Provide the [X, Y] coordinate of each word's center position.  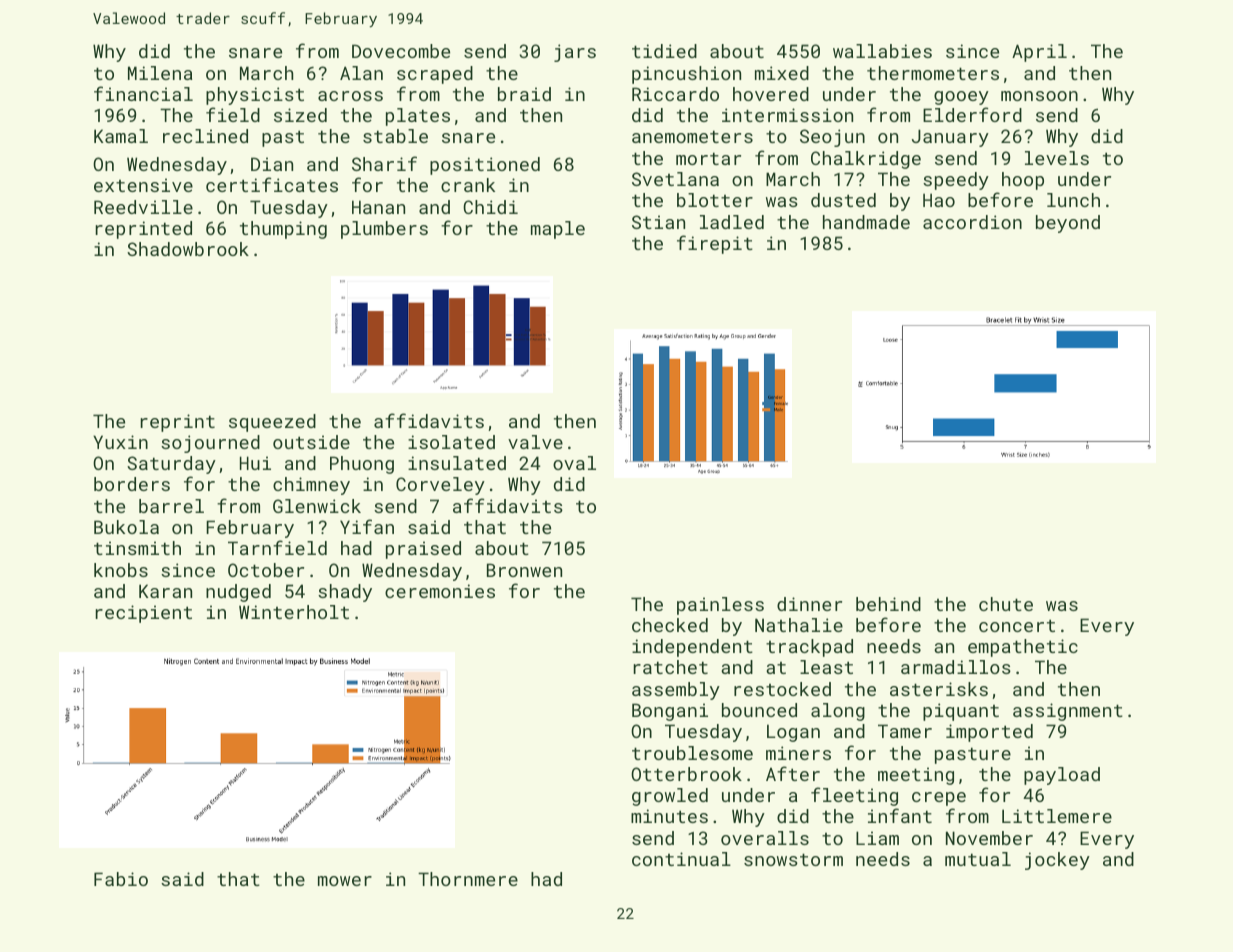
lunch [1073, 200]
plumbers [384, 230]
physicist [255, 96]
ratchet [670, 667]
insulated [457, 463]
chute [1006, 604]
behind [888, 604]
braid [524, 94]
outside [311, 442]
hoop [1023, 181]
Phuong [362, 465]
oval [574, 463]
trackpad [809, 648]
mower [345, 881]
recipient [143, 614]
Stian [658, 222]
